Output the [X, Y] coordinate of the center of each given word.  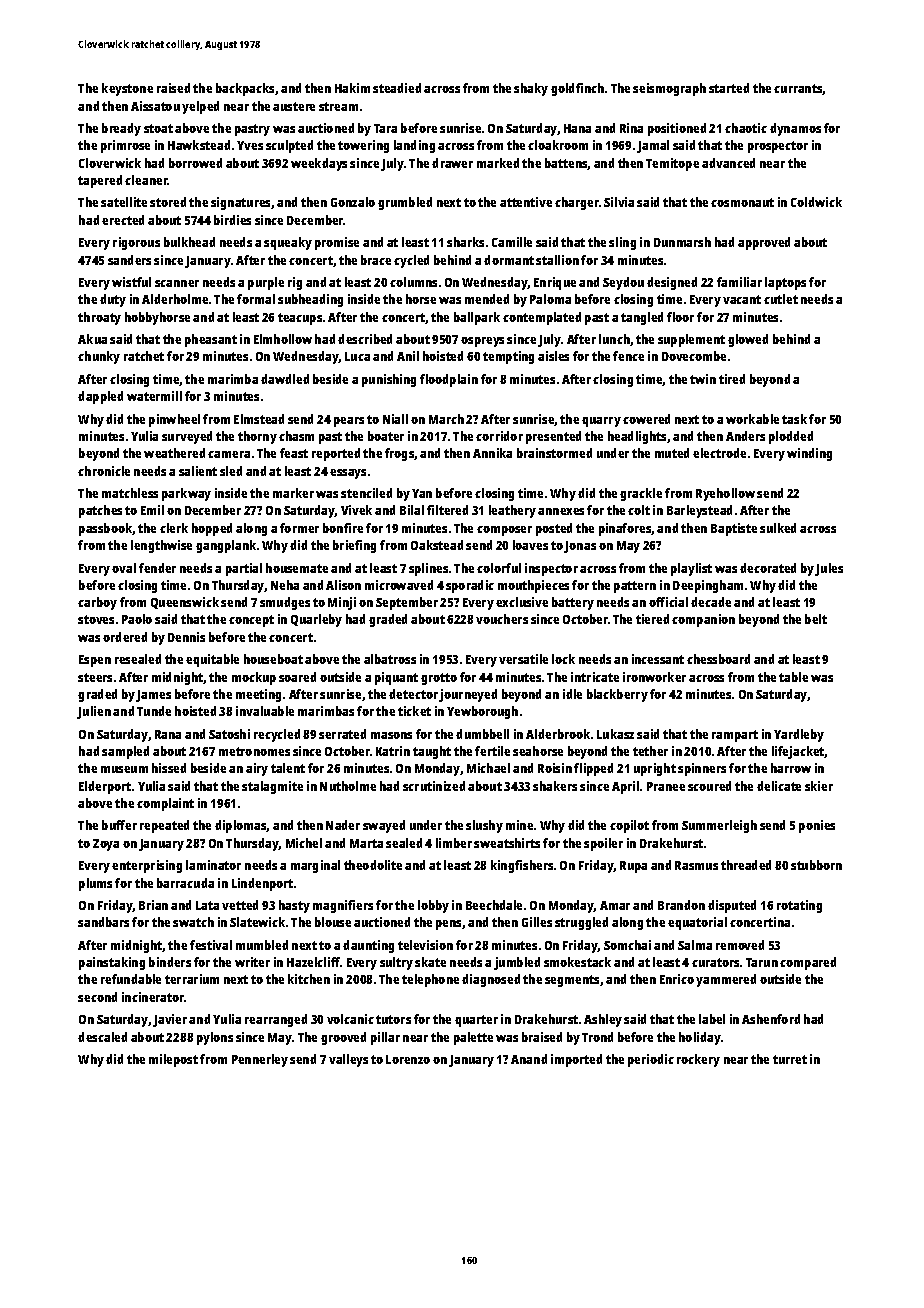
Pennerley [260, 1060]
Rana [168, 734]
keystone [127, 89]
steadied [397, 88]
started [729, 88]
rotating [799, 906]
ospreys [482, 342]
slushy [484, 826]
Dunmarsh [682, 242]
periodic [651, 1060]
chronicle [104, 471]
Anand [529, 1059]
